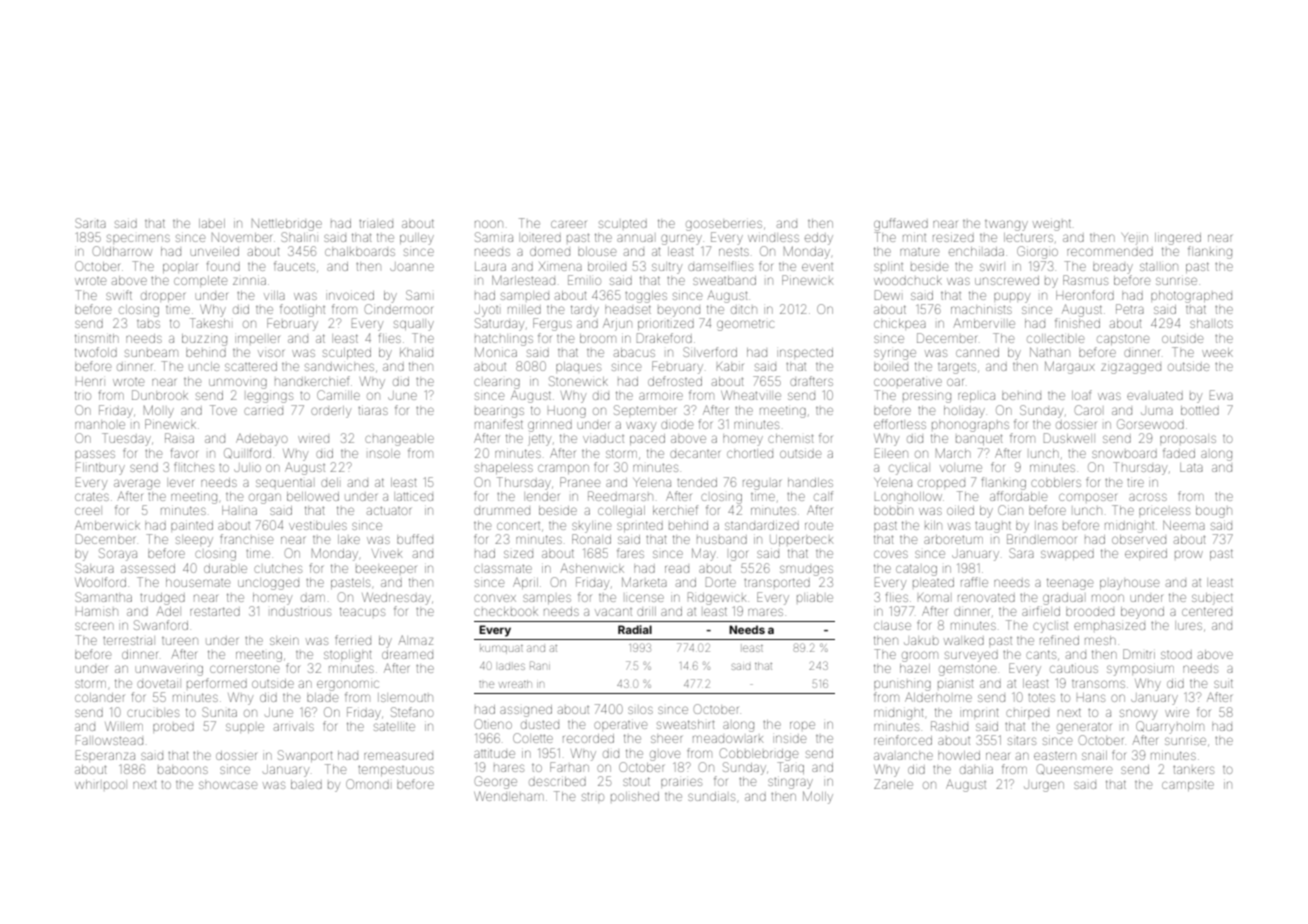 Image resolution: width=1308 pixels, height=924 pixels. What do you see at coordinates (394, 726) in the screenshot?
I see `satellite` at bounding box center [394, 726].
